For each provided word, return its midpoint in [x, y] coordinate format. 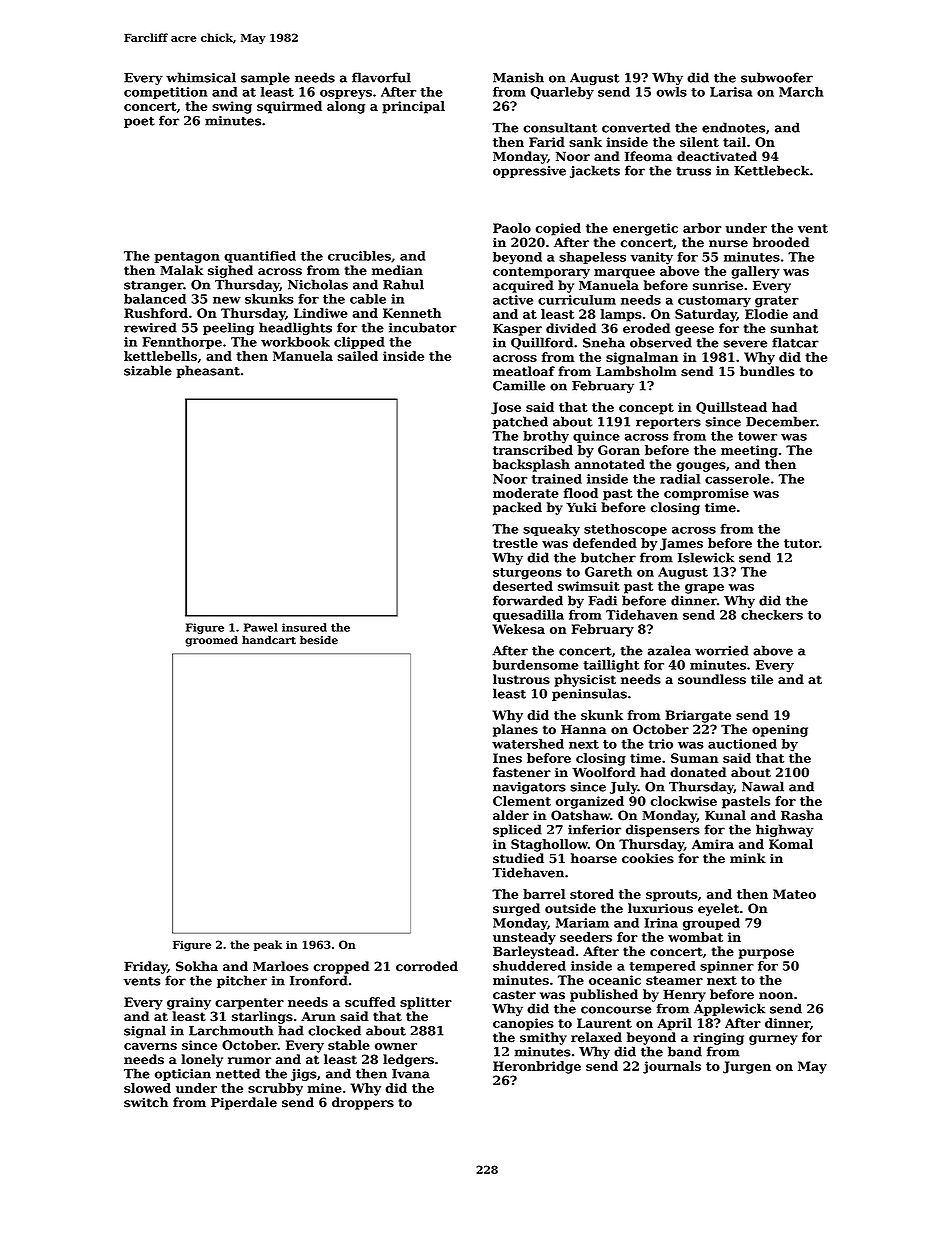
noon [776, 996]
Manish [518, 77]
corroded [427, 966]
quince [596, 437]
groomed [211, 641]
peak [268, 945]
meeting [749, 451]
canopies [523, 1024]
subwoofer [777, 77]
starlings [262, 1017]
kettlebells [160, 356]
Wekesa [519, 629]
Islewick [706, 557]
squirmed [289, 107]
